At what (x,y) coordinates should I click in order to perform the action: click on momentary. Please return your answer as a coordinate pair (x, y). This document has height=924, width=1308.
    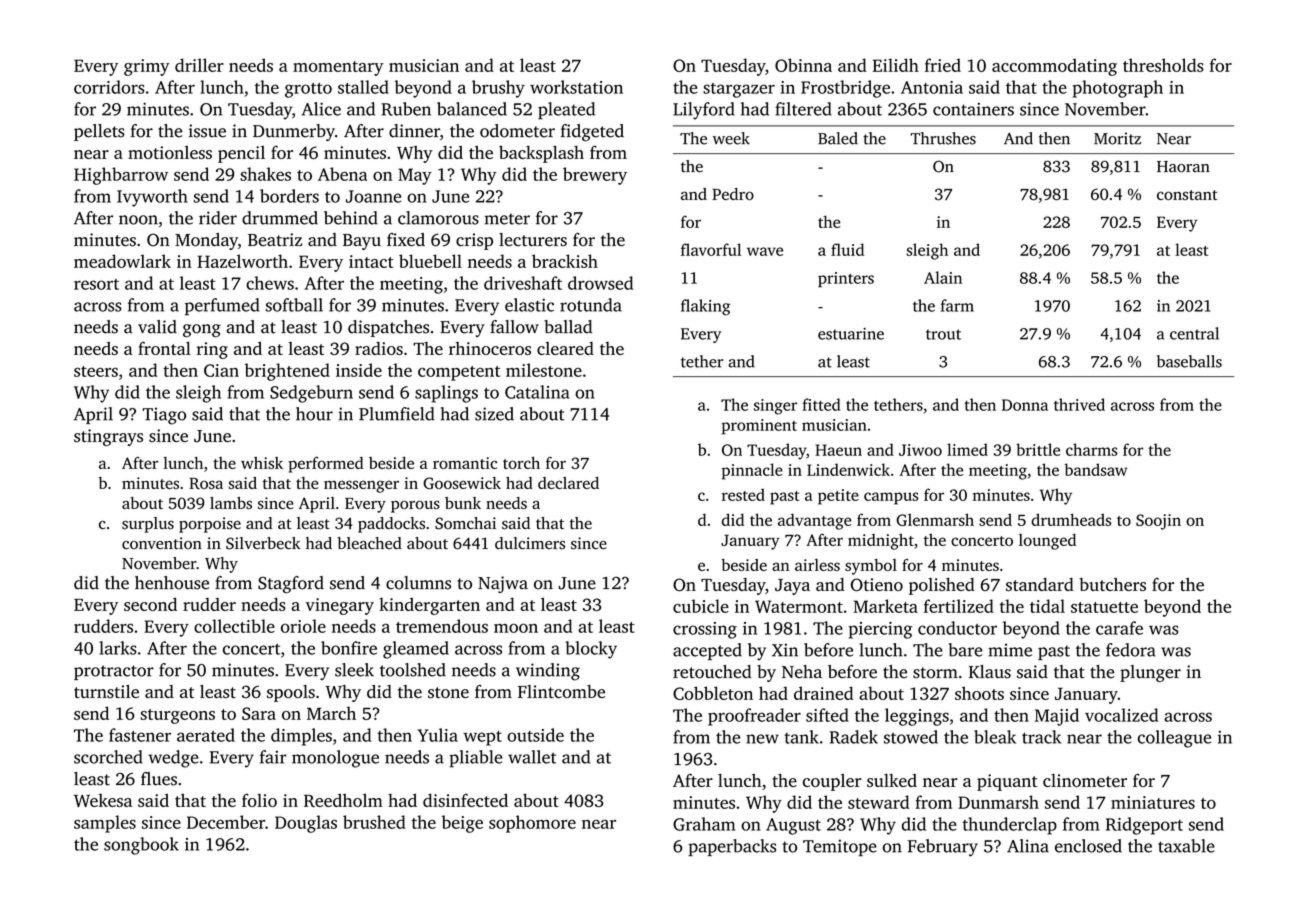
    Looking at the image, I should click on (338, 68).
